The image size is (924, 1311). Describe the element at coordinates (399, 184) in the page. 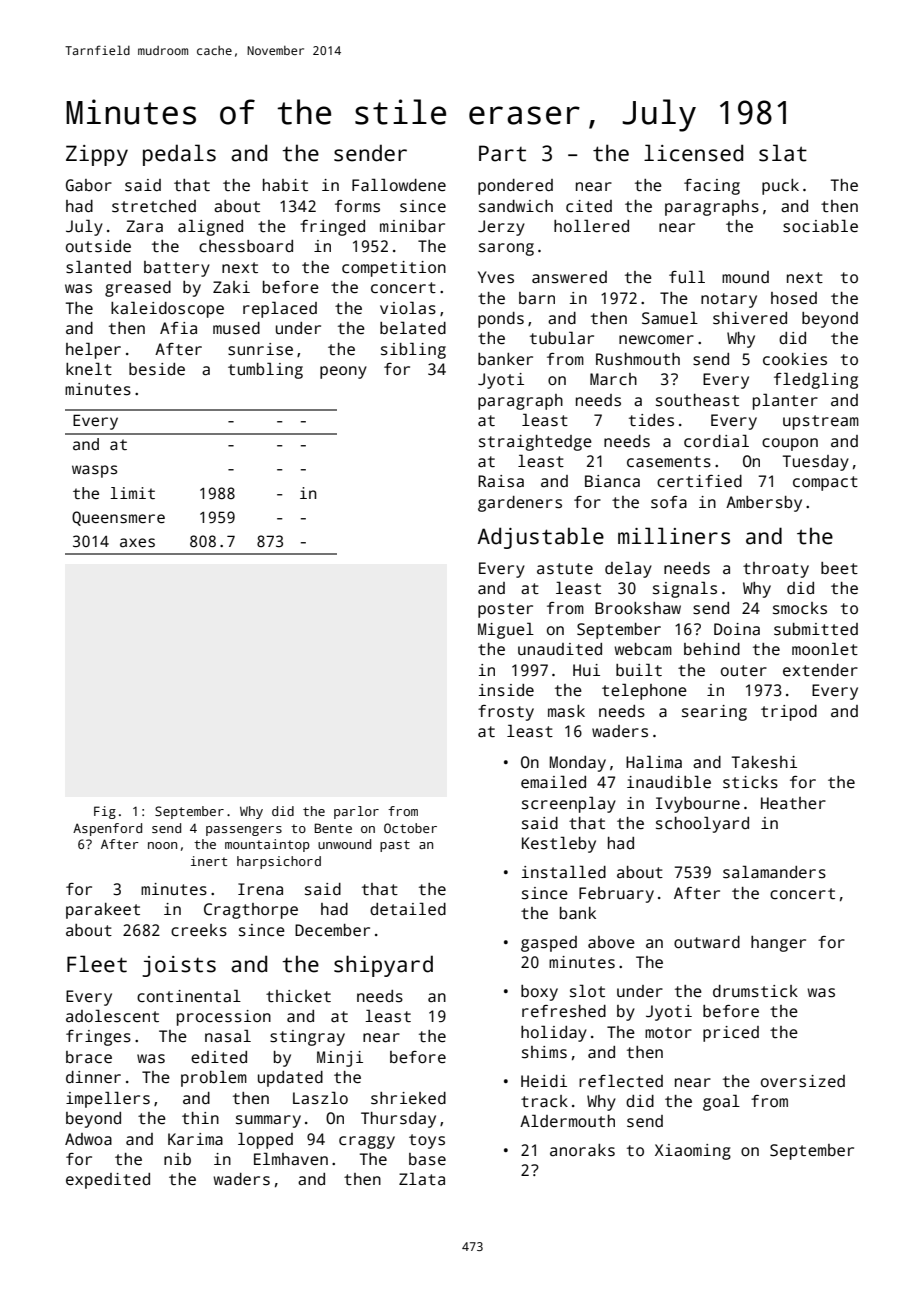

I see `Fallowdene` at that location.
